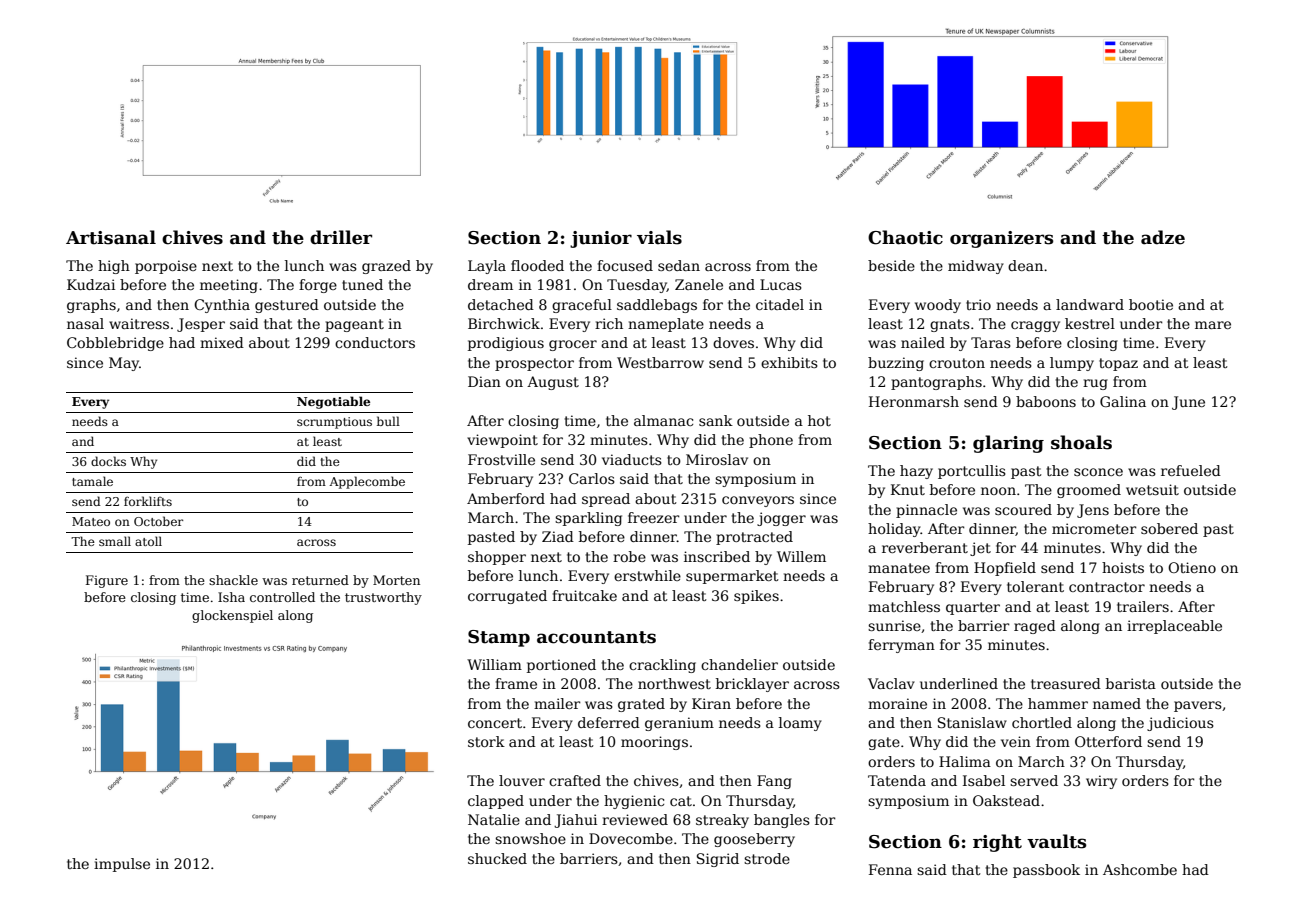 The height and width of the screenshot is (924, 1308). What do you see at coordinates (111, 237) in the screenshot?
I see `Artisanal` at bounding box center [111, 237].
